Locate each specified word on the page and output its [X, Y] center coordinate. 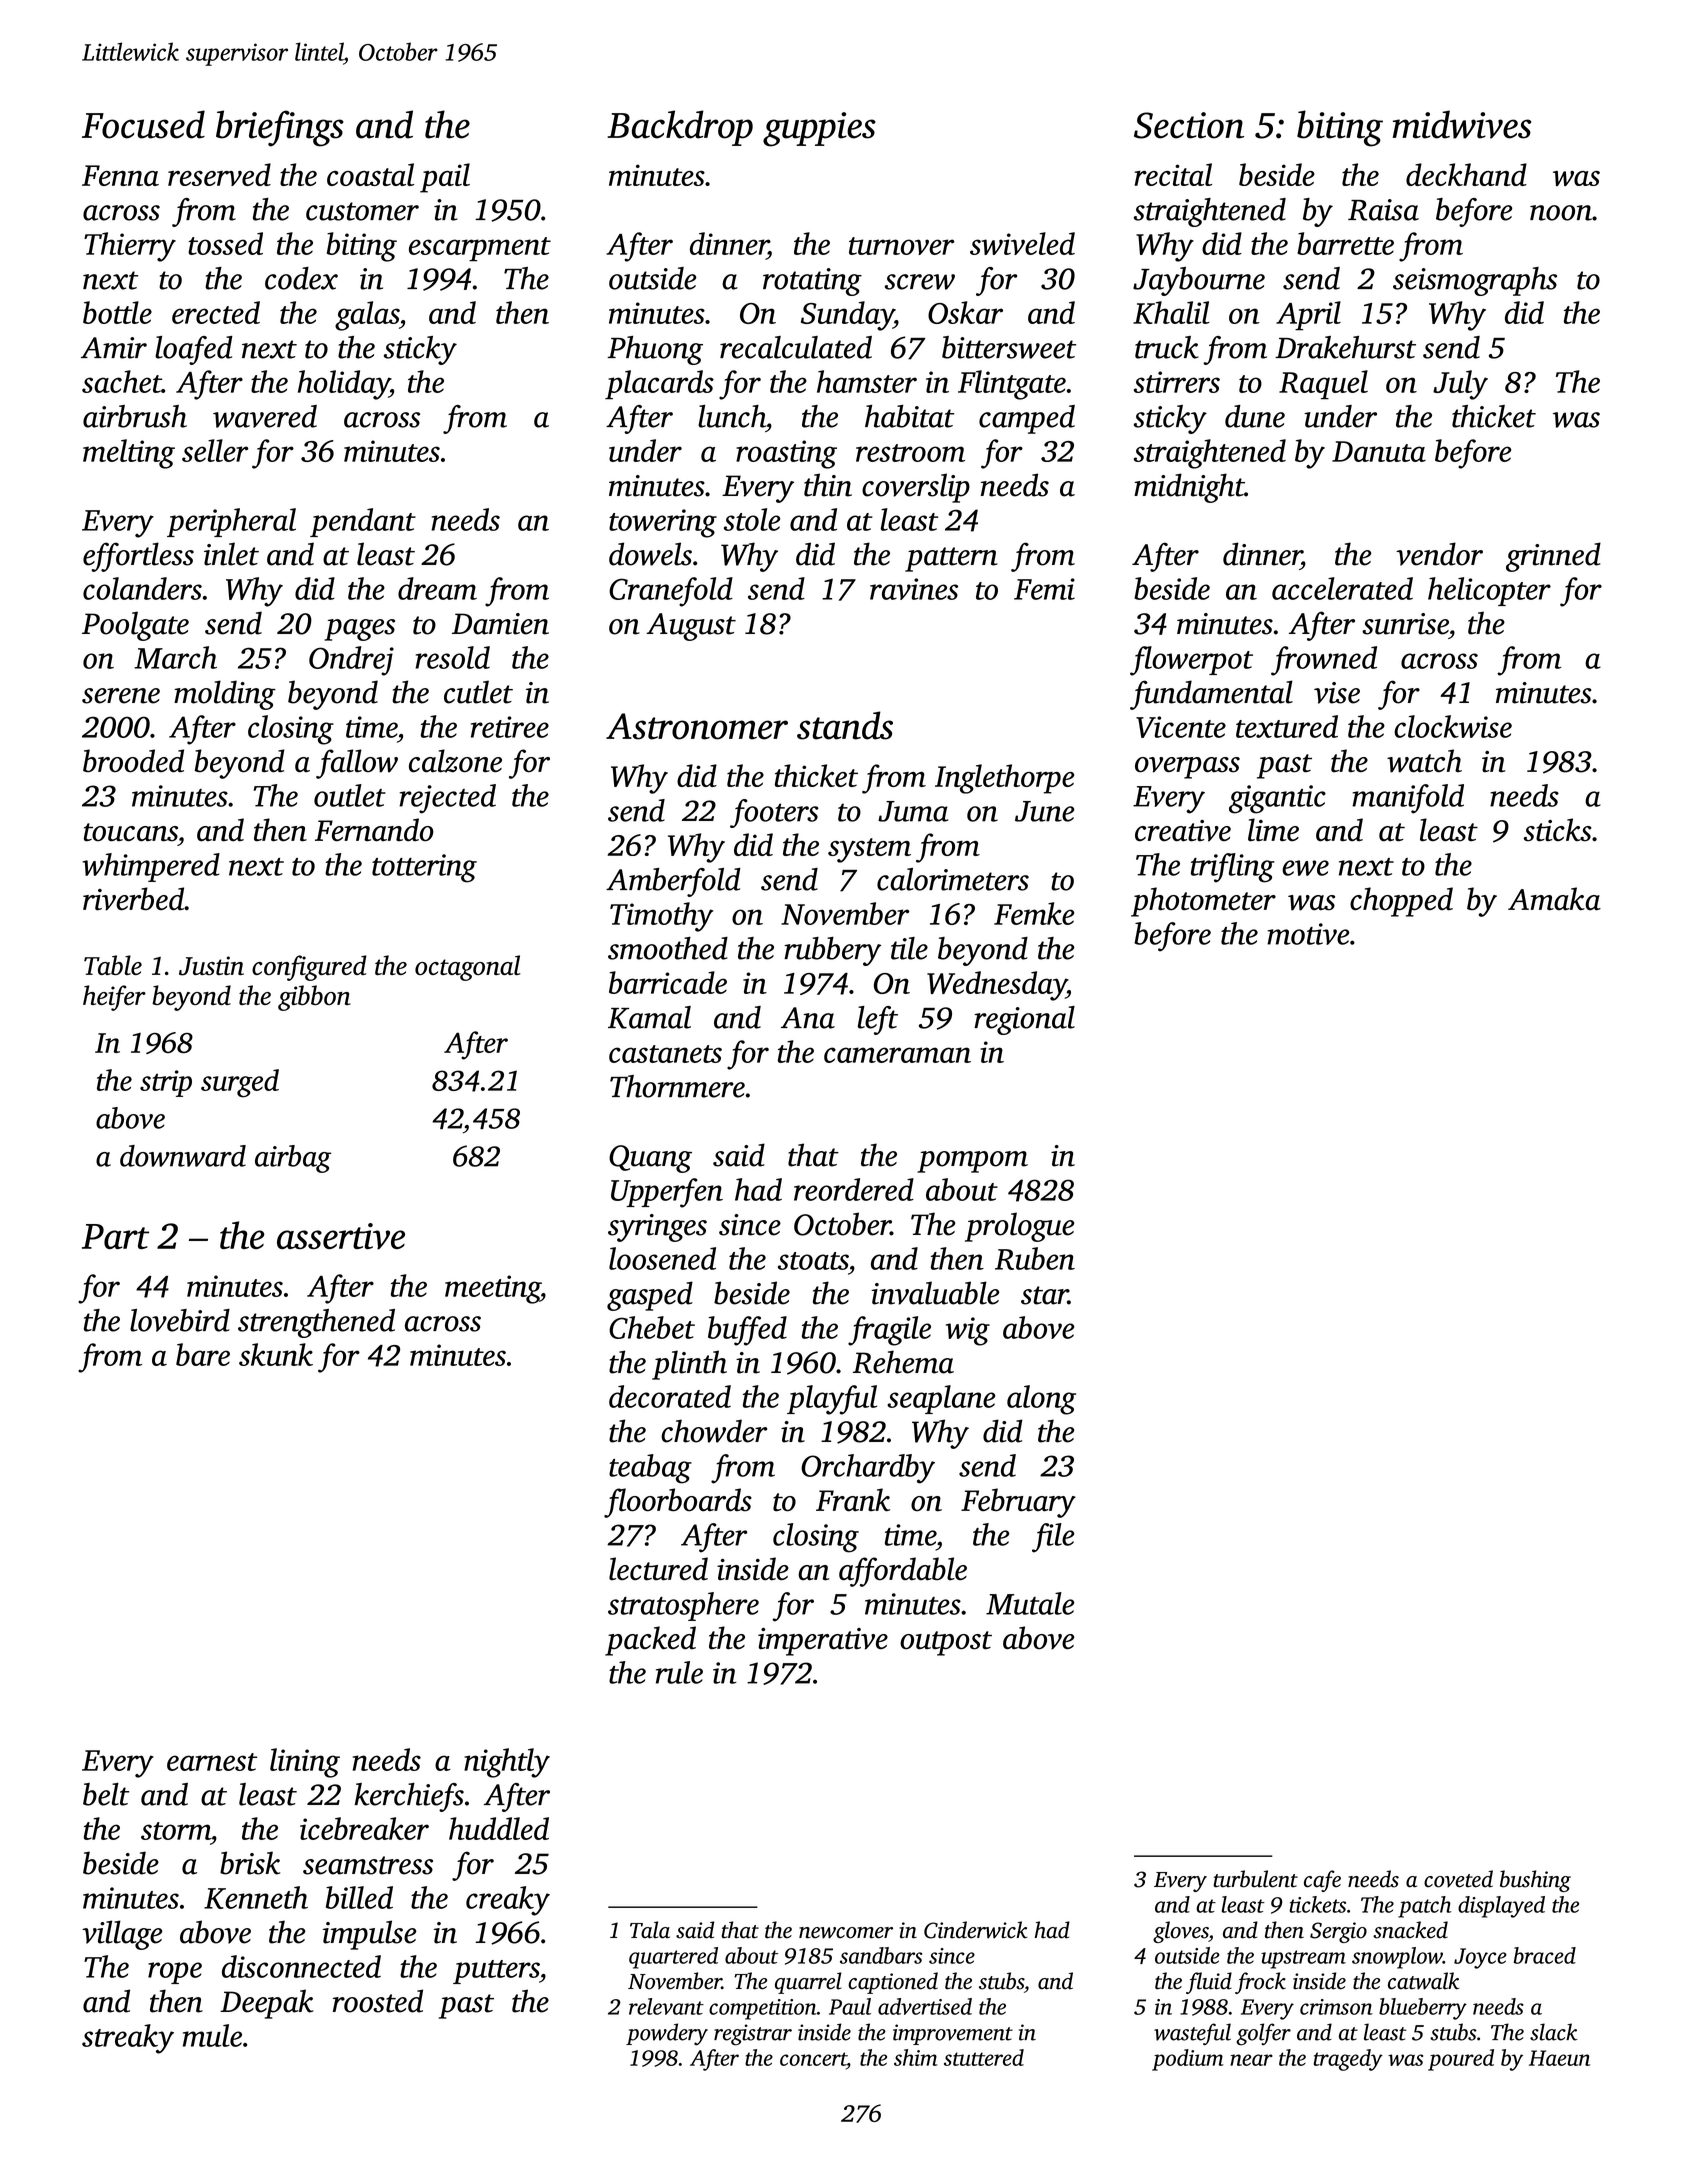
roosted [378, 2001]
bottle [117, 312]
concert [813, 2059]
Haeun [1559, 2058]
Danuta [1379, 451]
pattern [951, 559]
